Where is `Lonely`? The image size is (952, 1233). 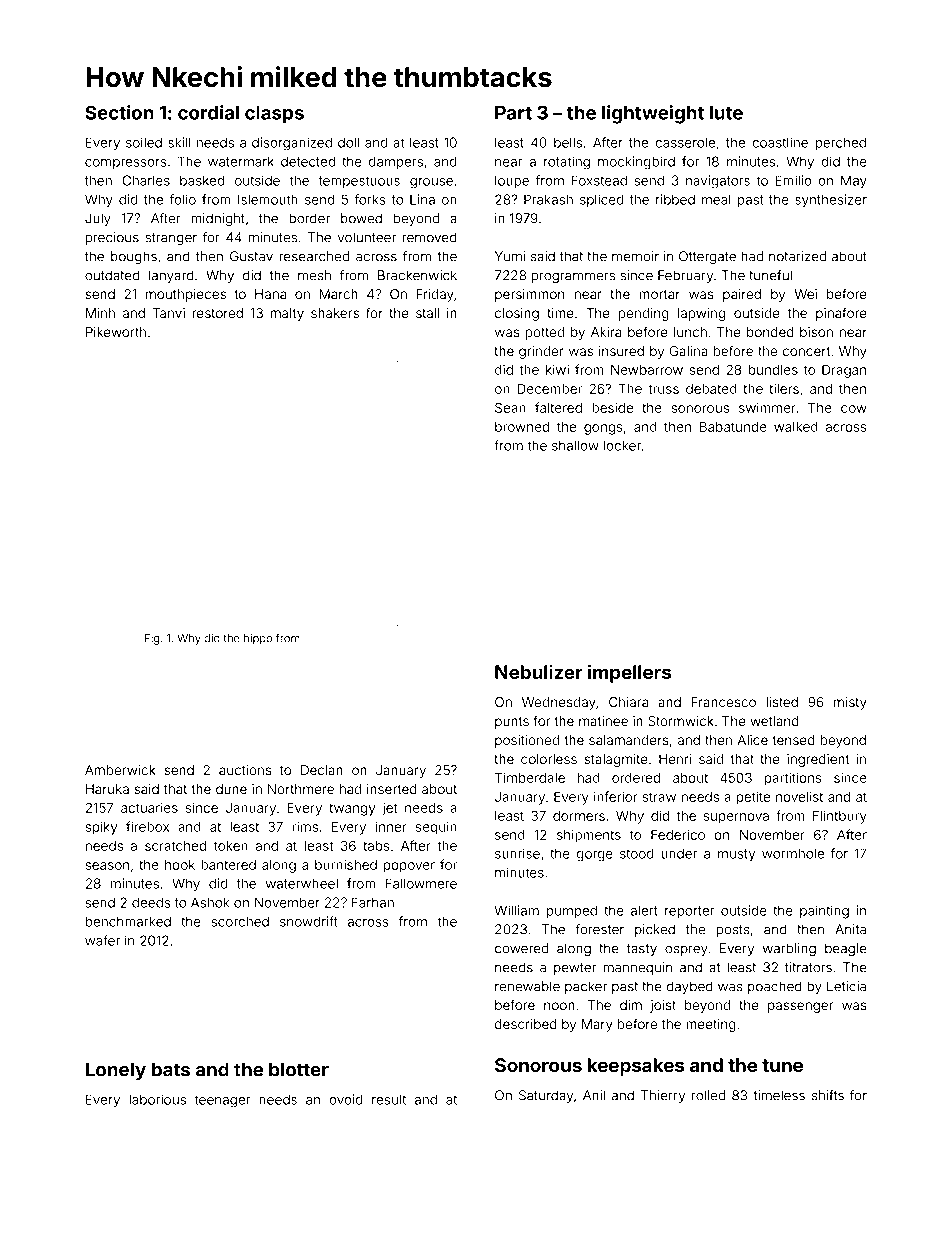
Lonely is located at coordinates (116, 1071).
